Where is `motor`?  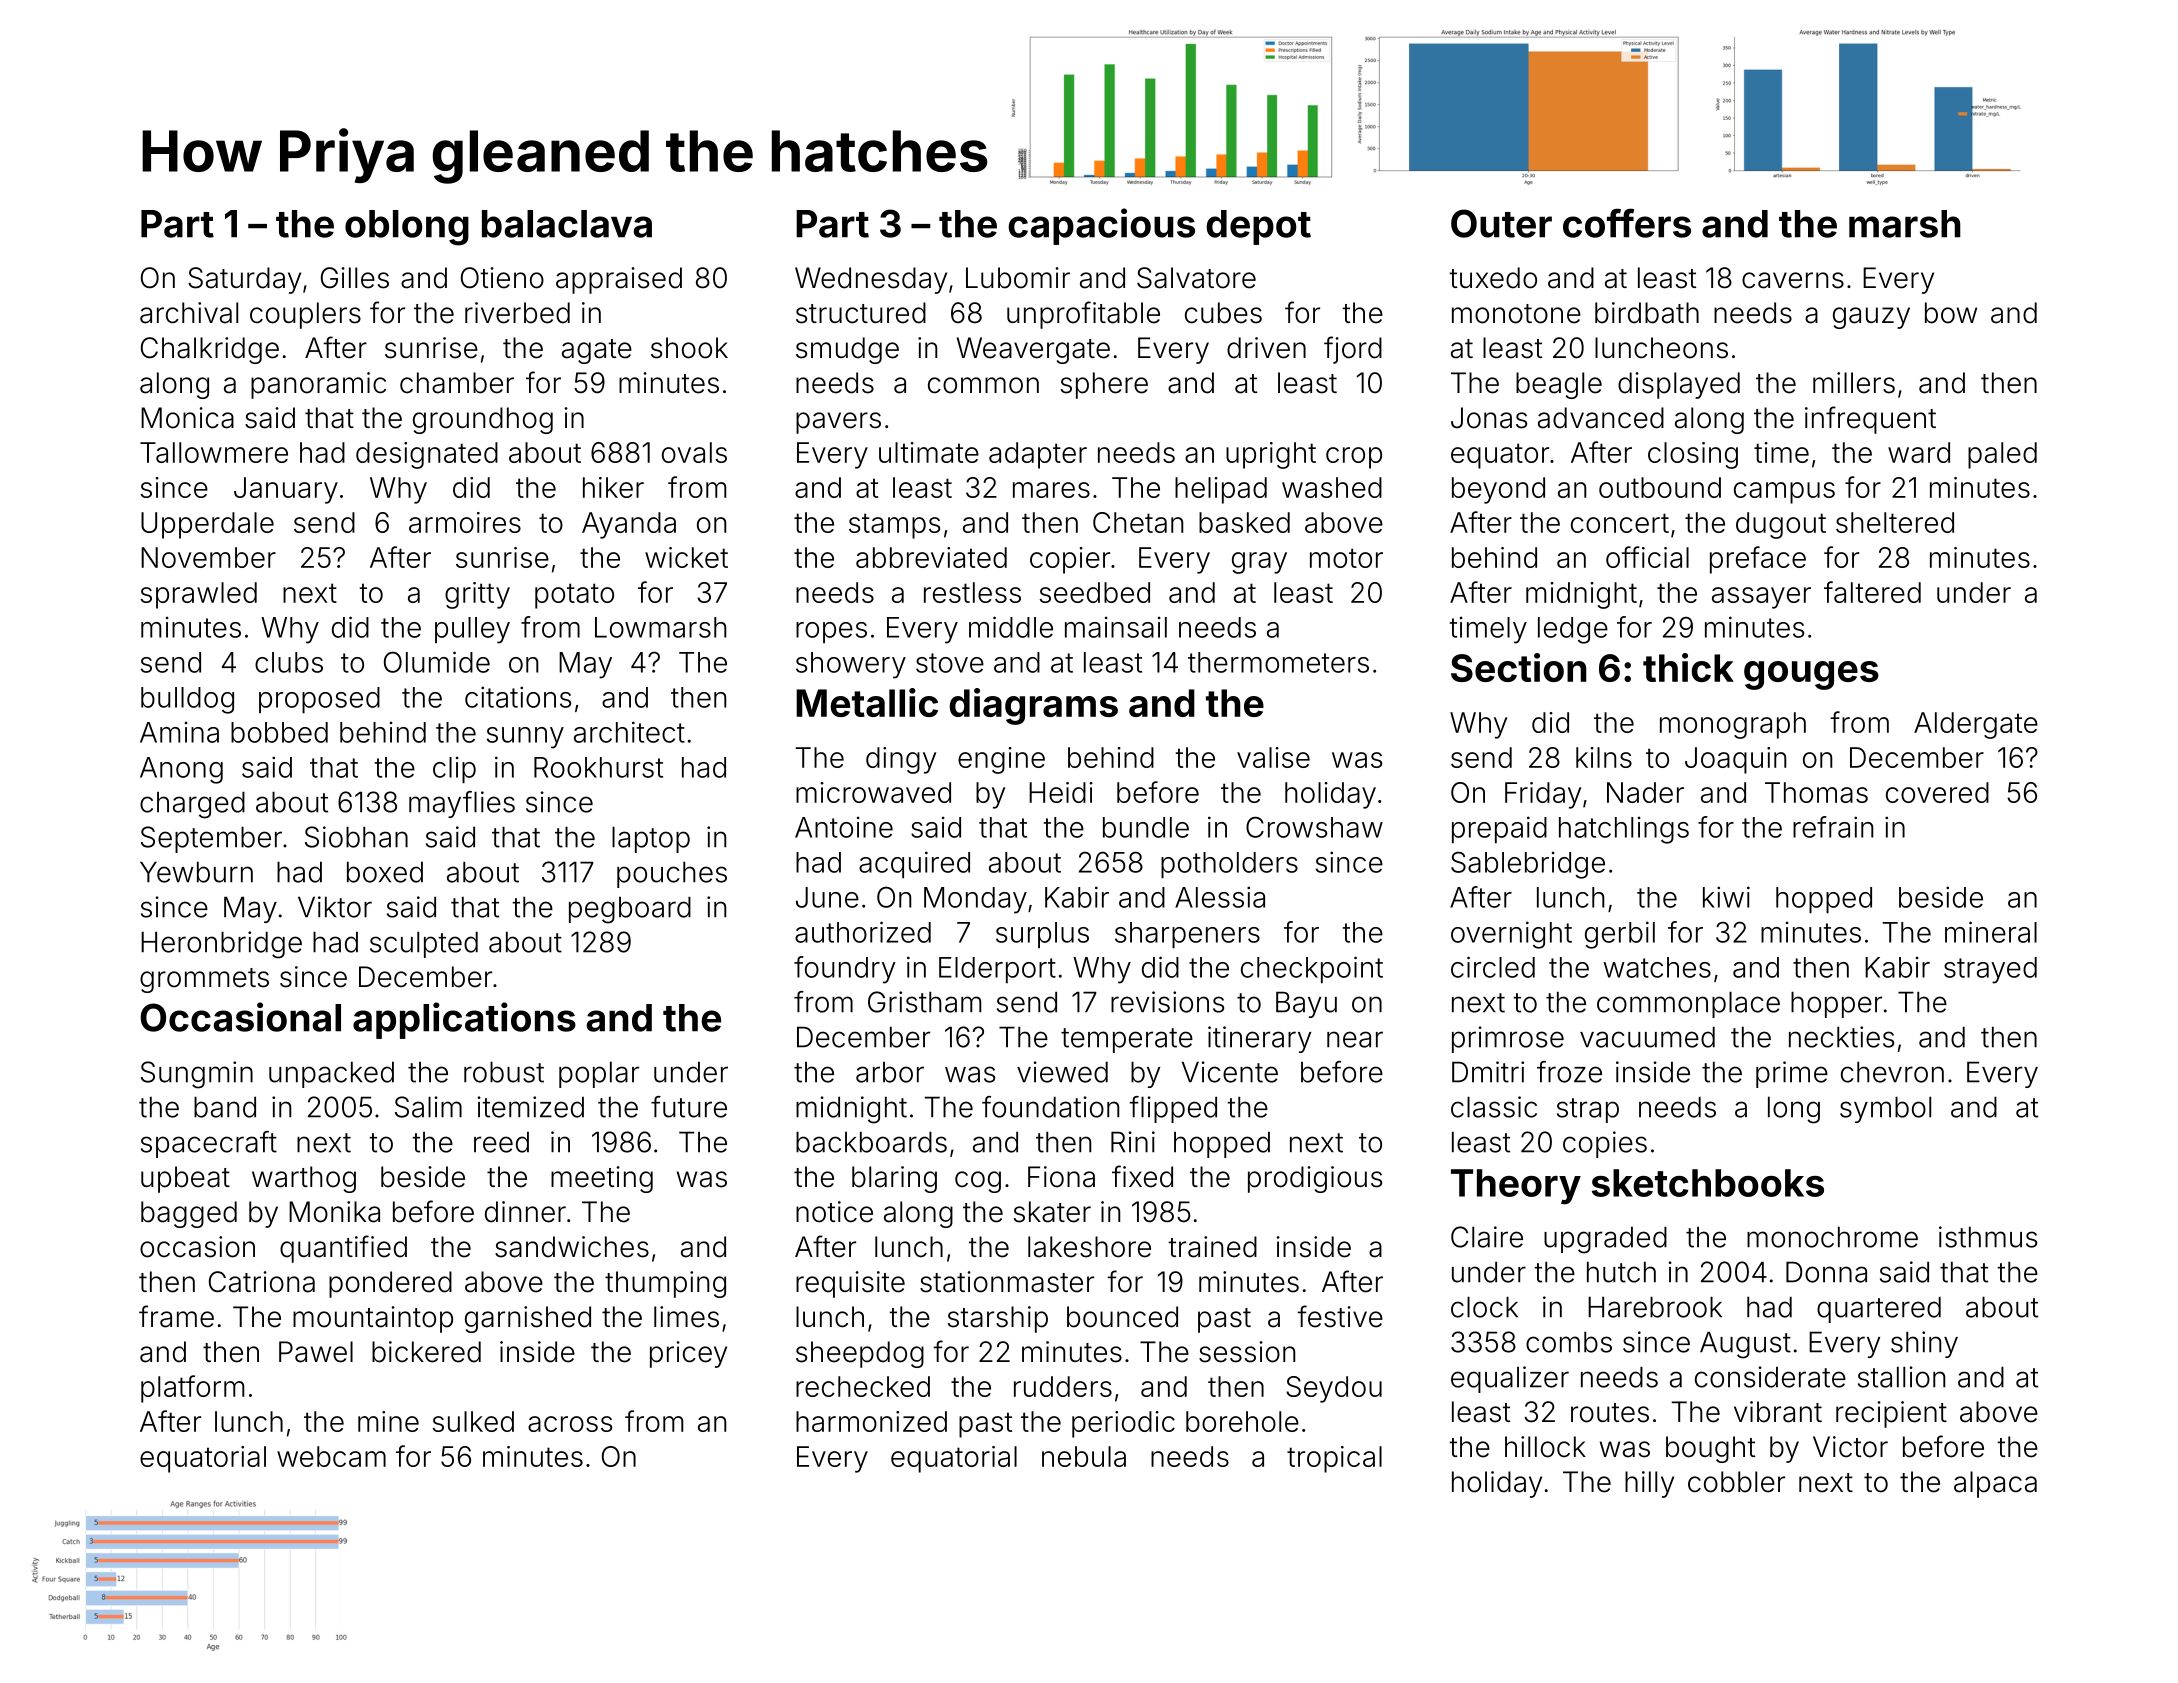 motor is located at coordinates (1346, 558).
